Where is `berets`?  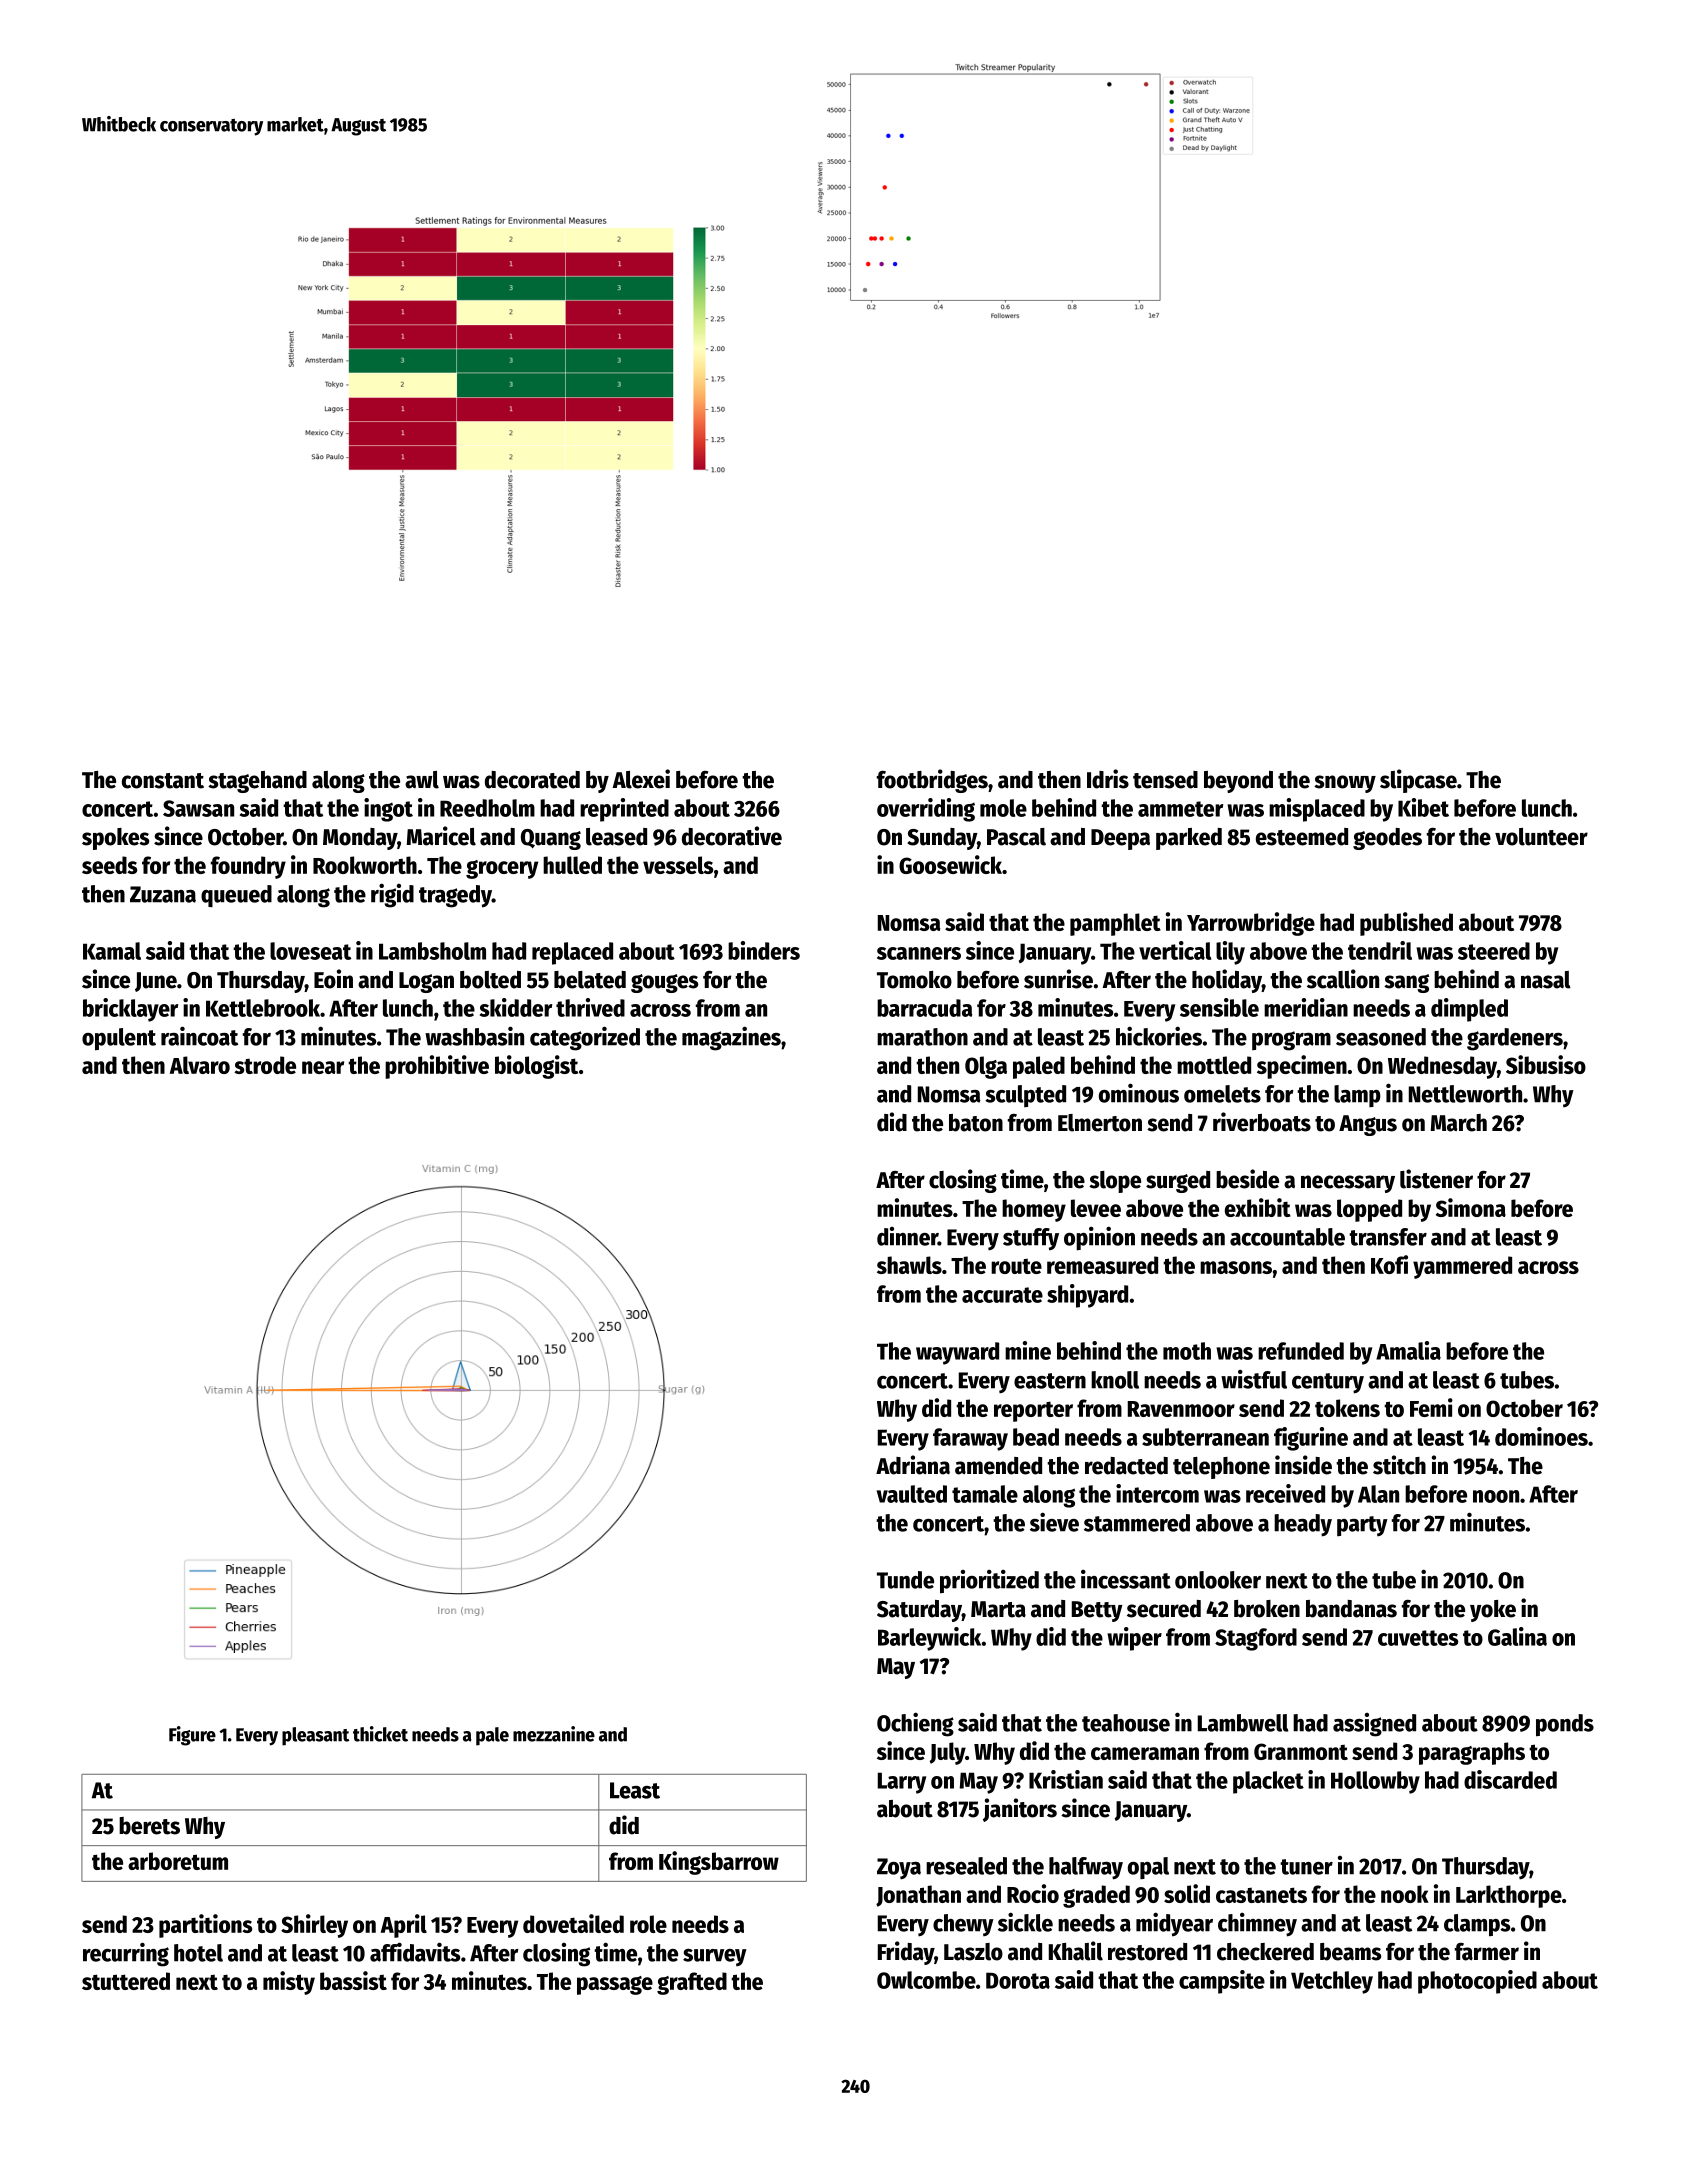
berets is located at coordinates (149, 1826).
